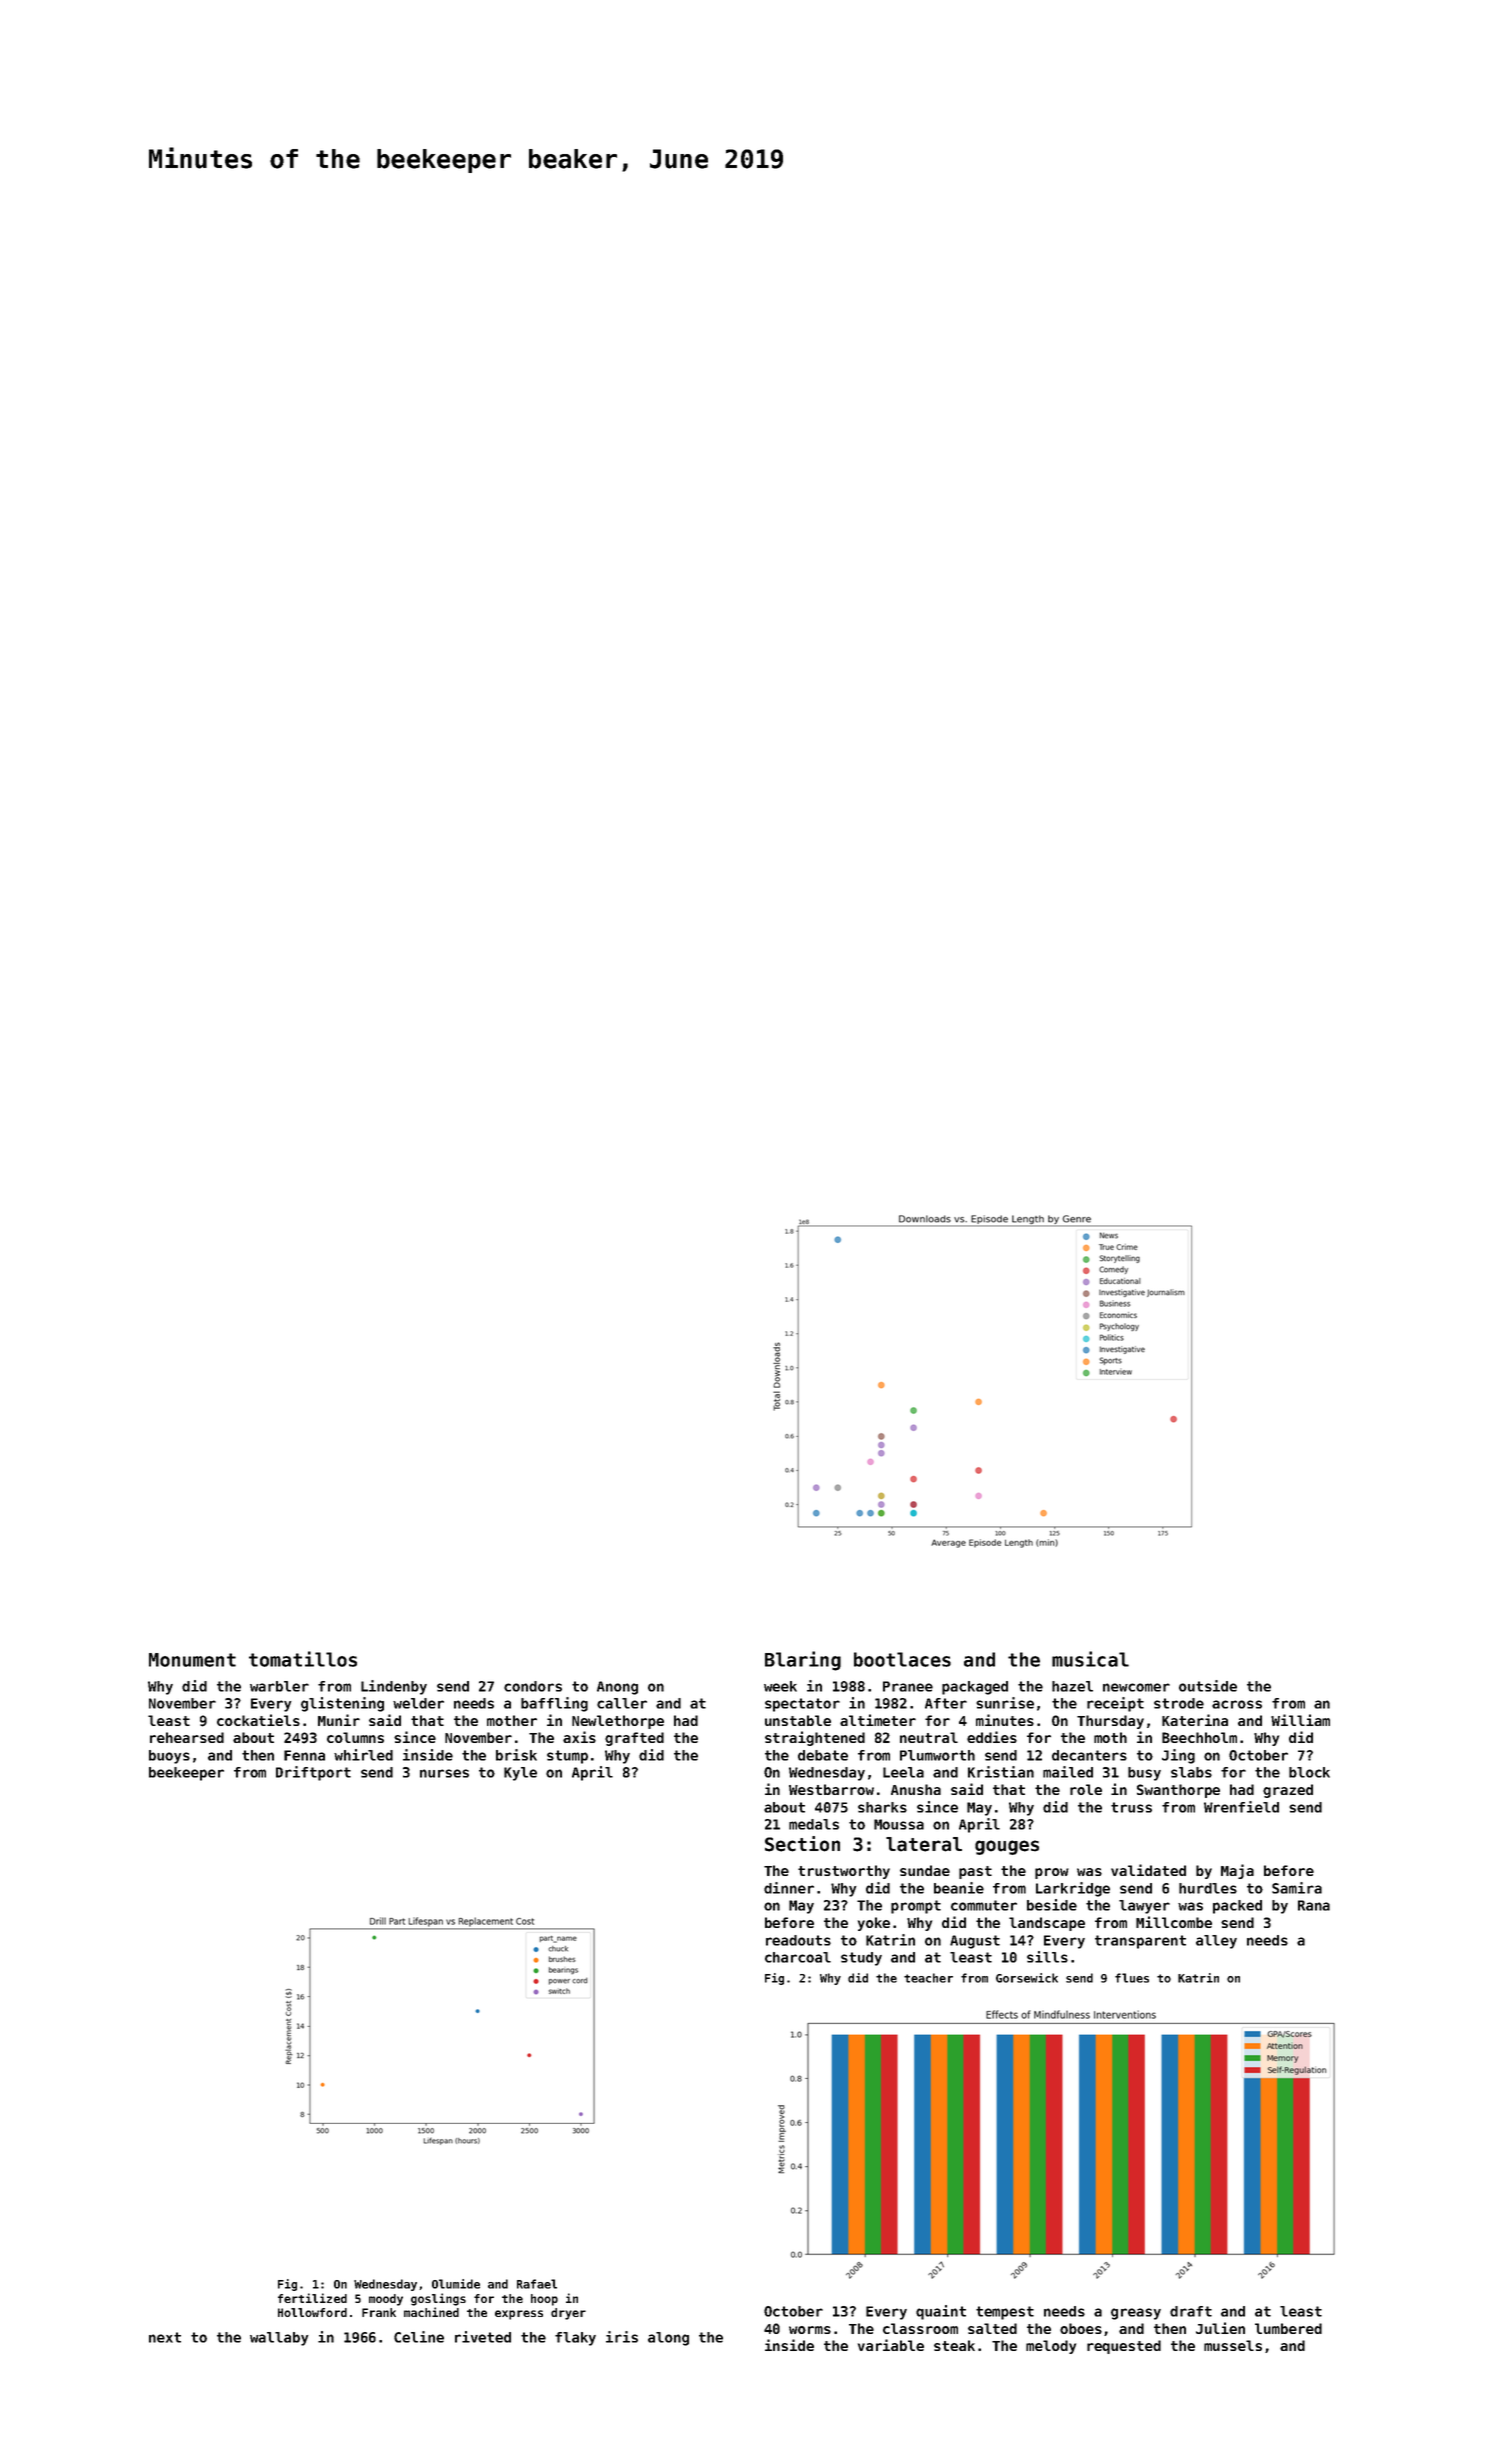 The width and height of the screenshot is (1496, 2464). Describe the element at coordinates (1090, 1659) in the screenshot. I see `musical` at that location.
